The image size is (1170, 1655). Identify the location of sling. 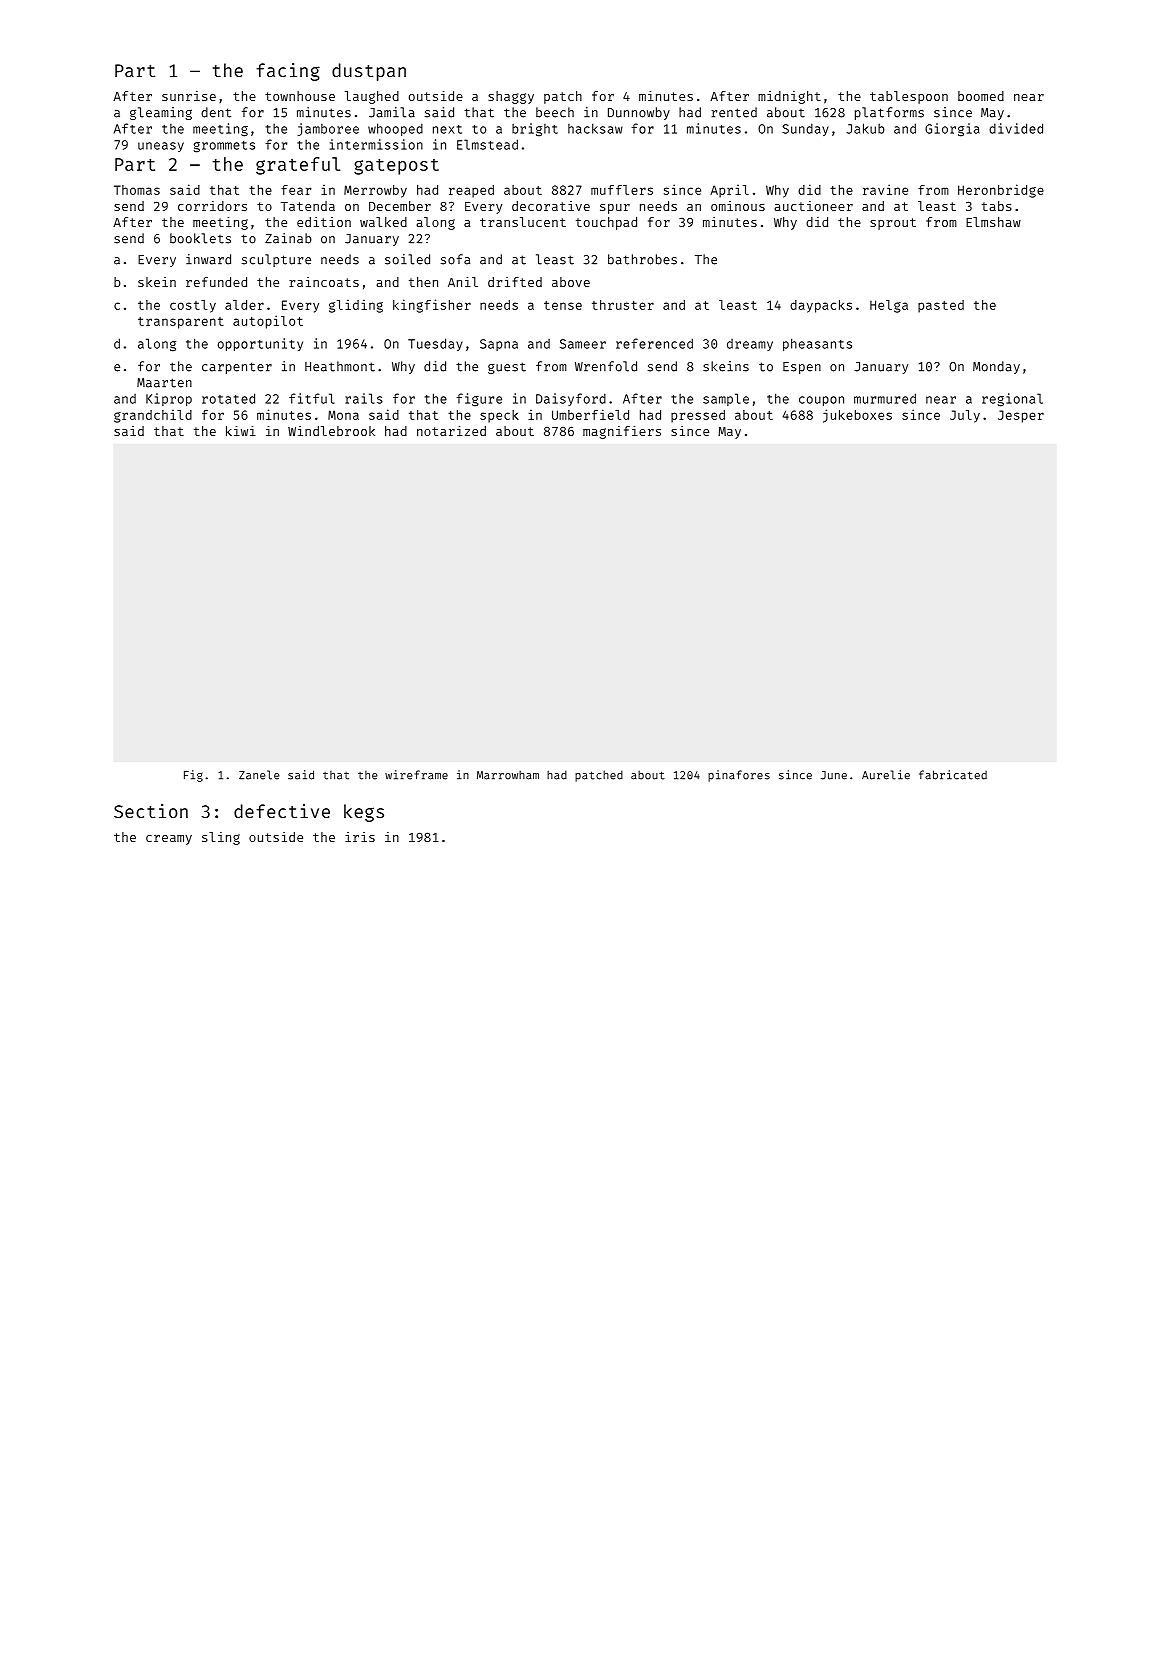
(221, 838).
